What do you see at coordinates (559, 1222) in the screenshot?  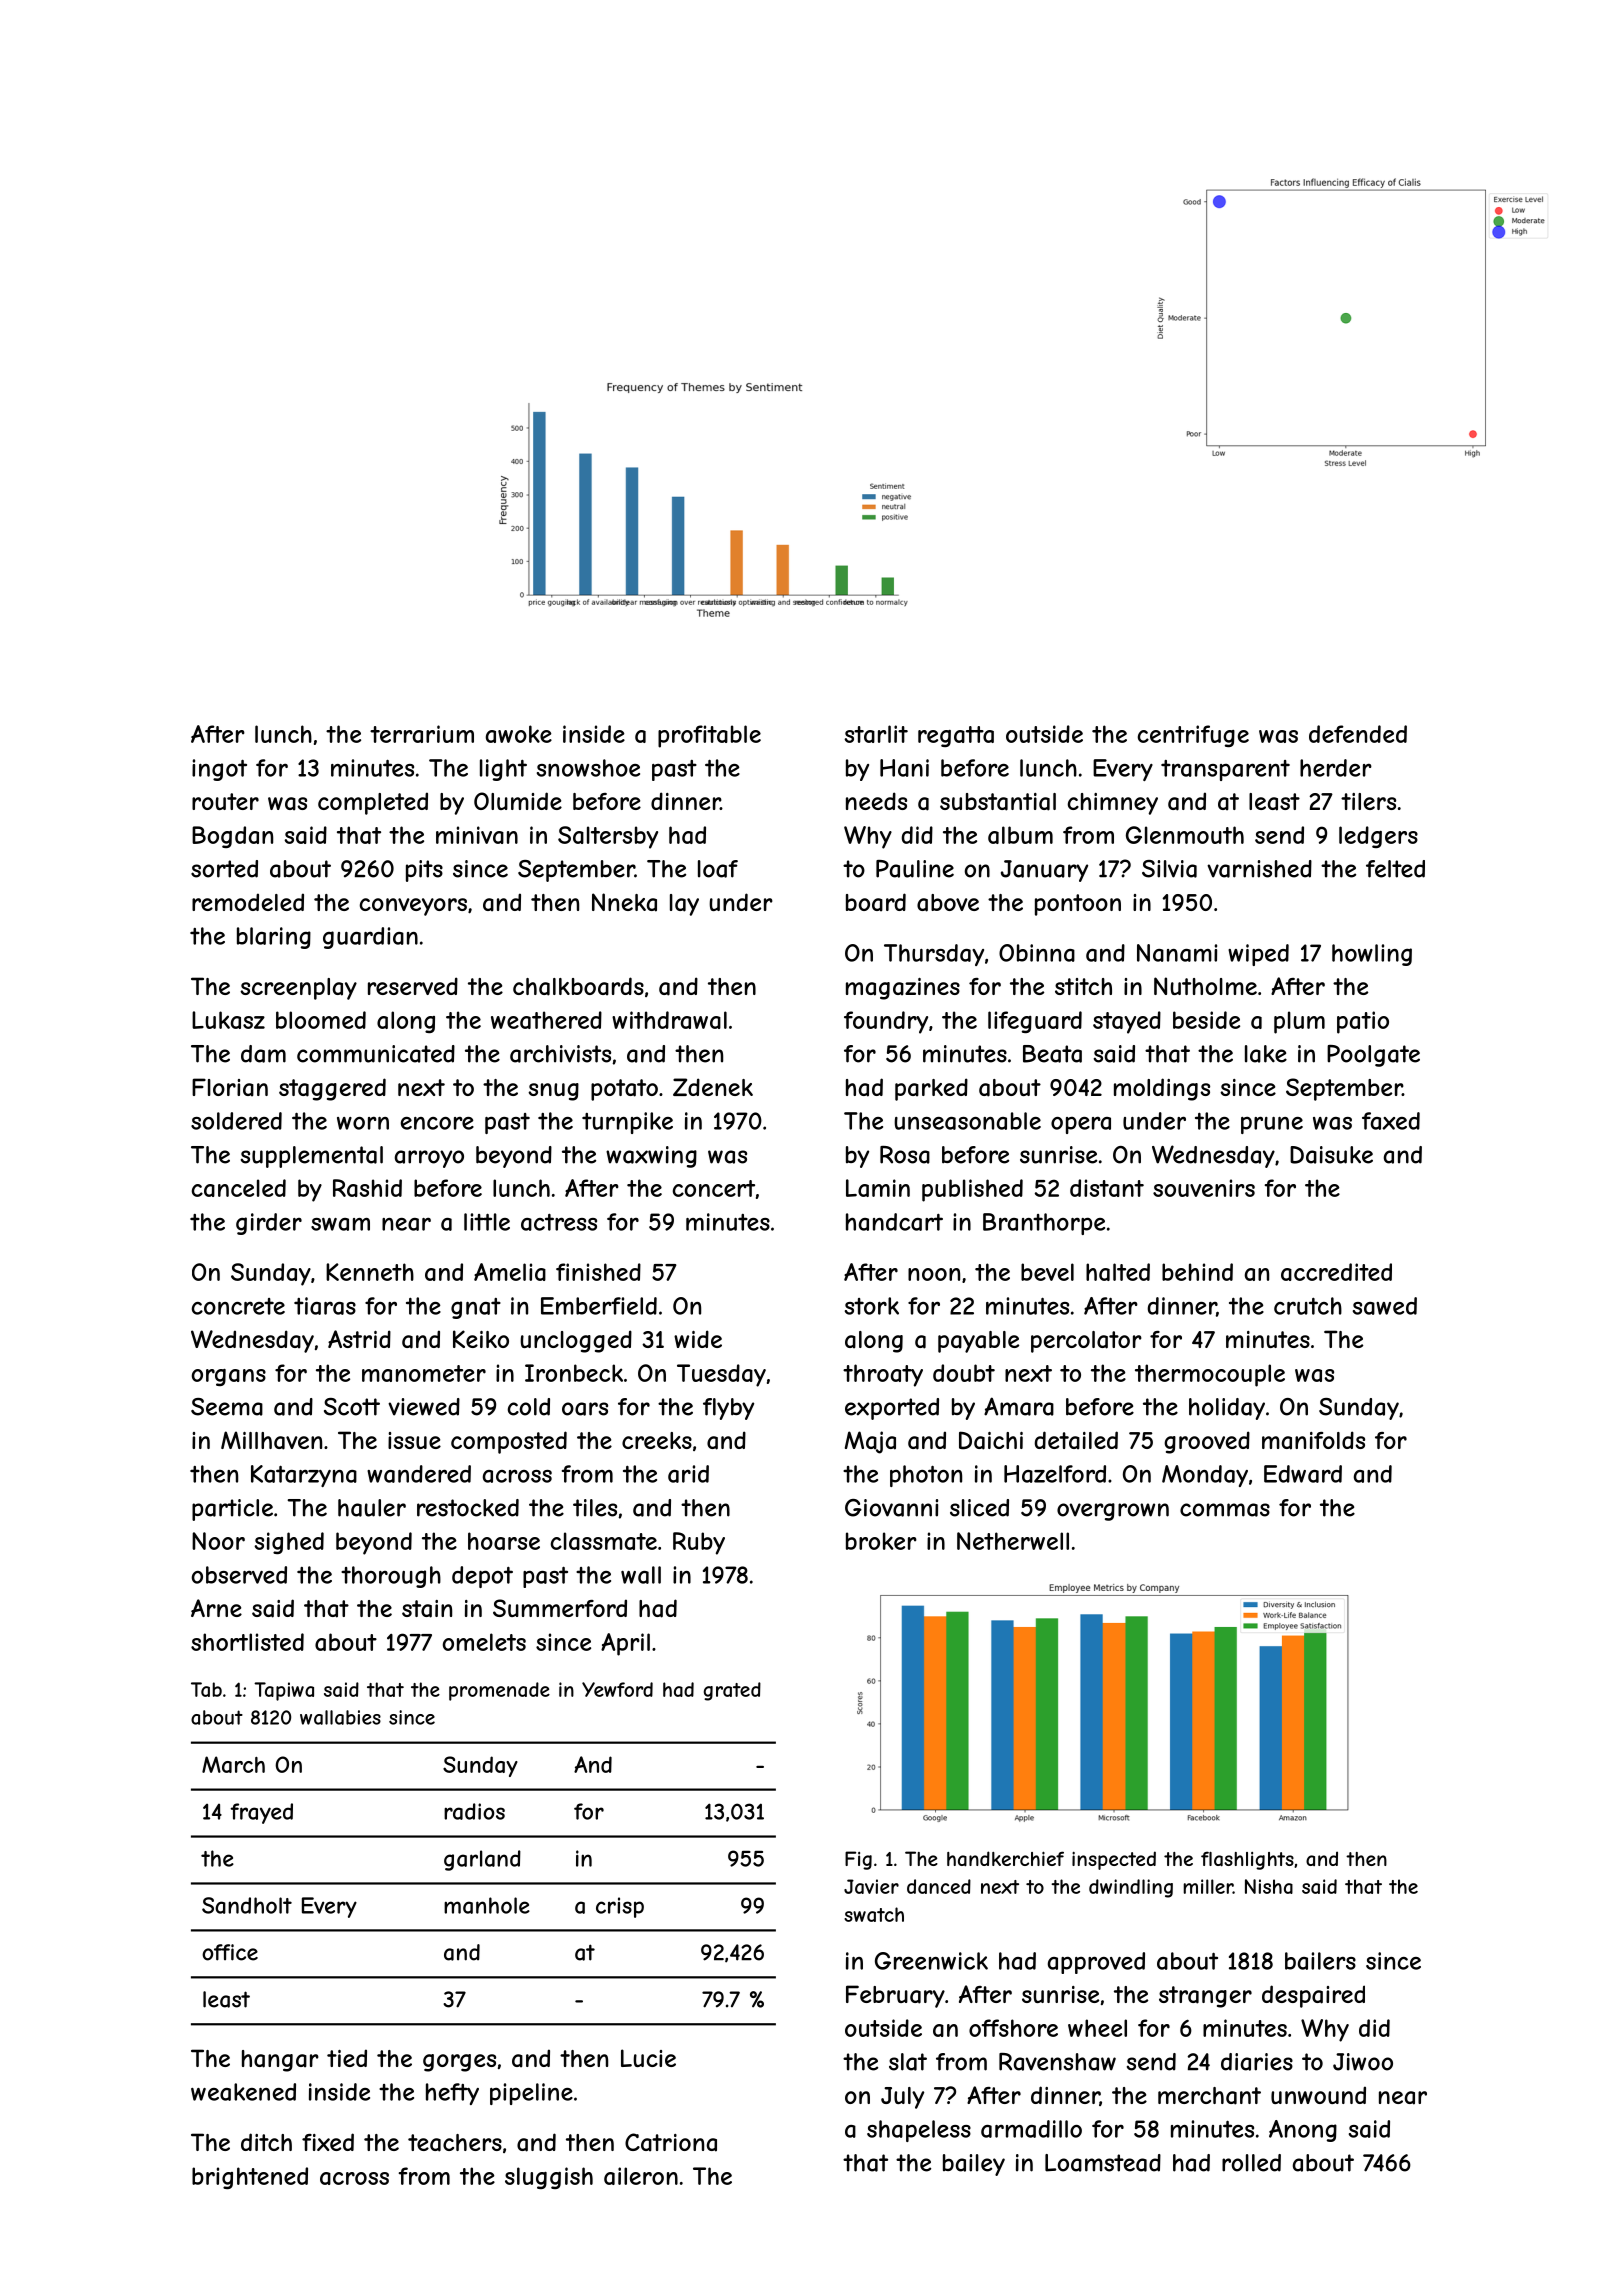 I see `actress` at bounding box center [559, 1222].
